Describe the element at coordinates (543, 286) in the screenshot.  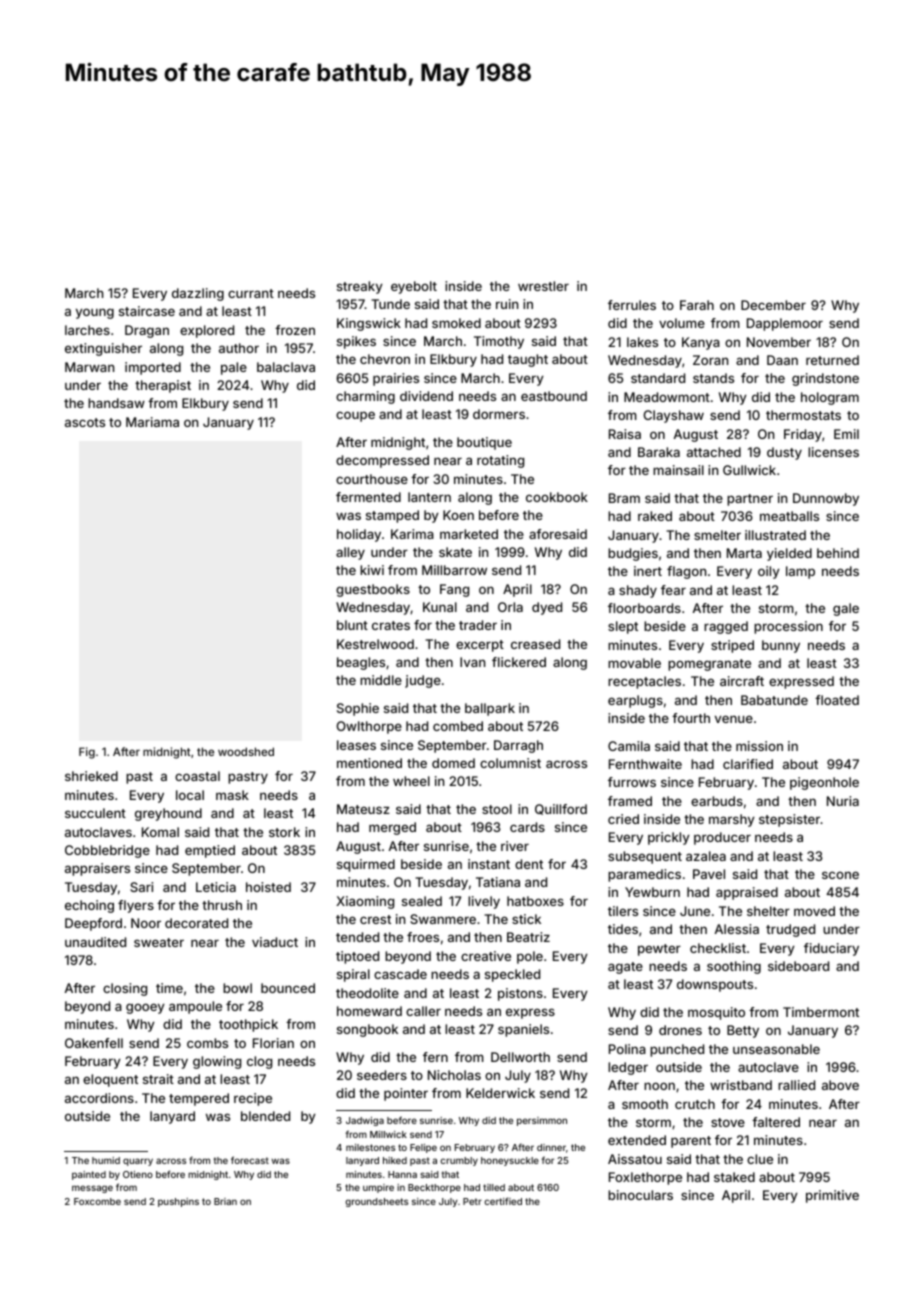
I see `wrestler` at that location.
